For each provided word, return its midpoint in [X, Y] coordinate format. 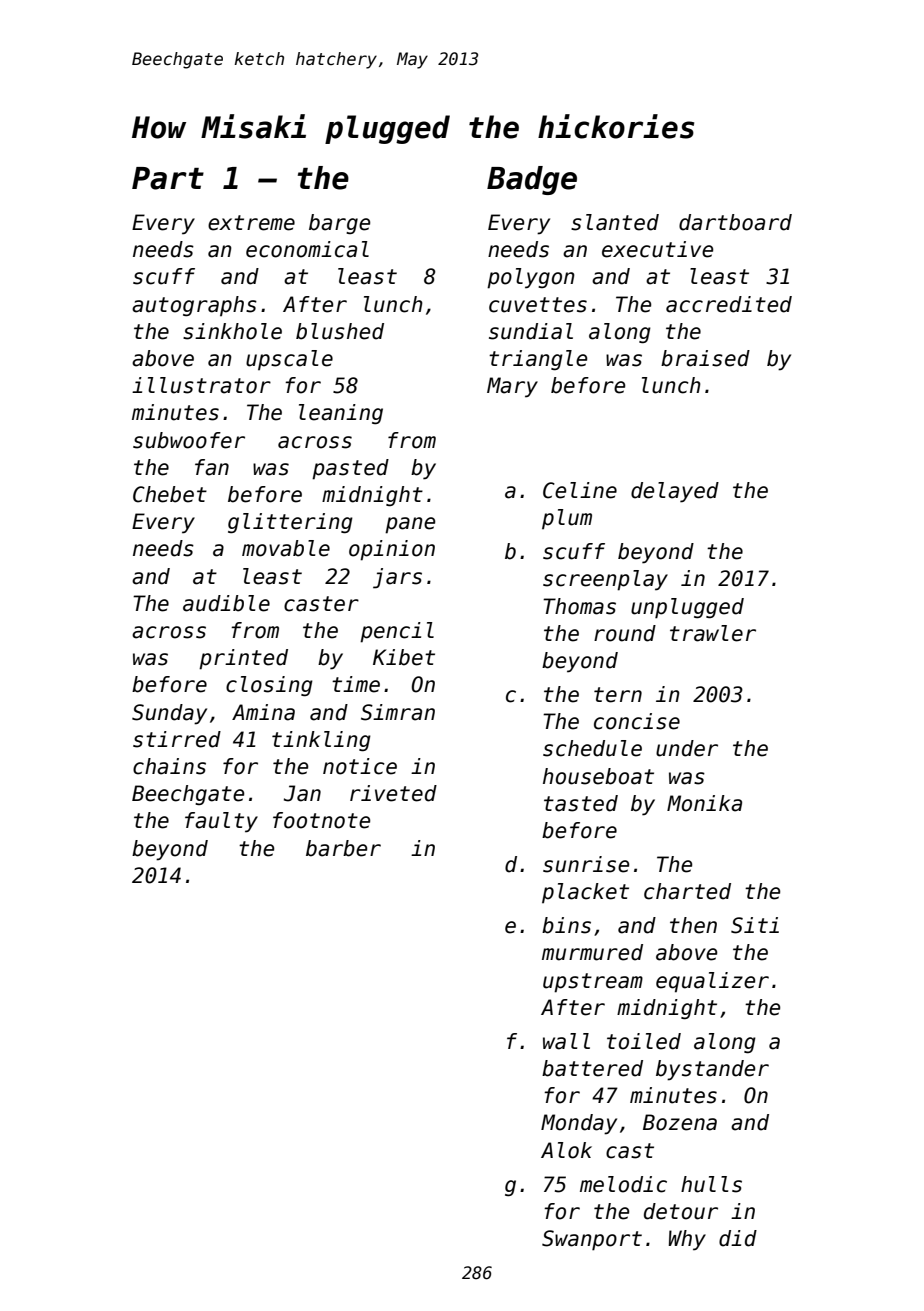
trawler [713, 633]
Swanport [592, 1240]
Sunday [169, 714]
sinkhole [232, 331]
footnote [321, 820]
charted [687, 891]
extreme [251, 223]
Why [687, 1240]
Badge [532, 180]
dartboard [735, 222]
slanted [615, 222]
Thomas [579, 606]
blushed [340, 331]
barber [343, 848]
